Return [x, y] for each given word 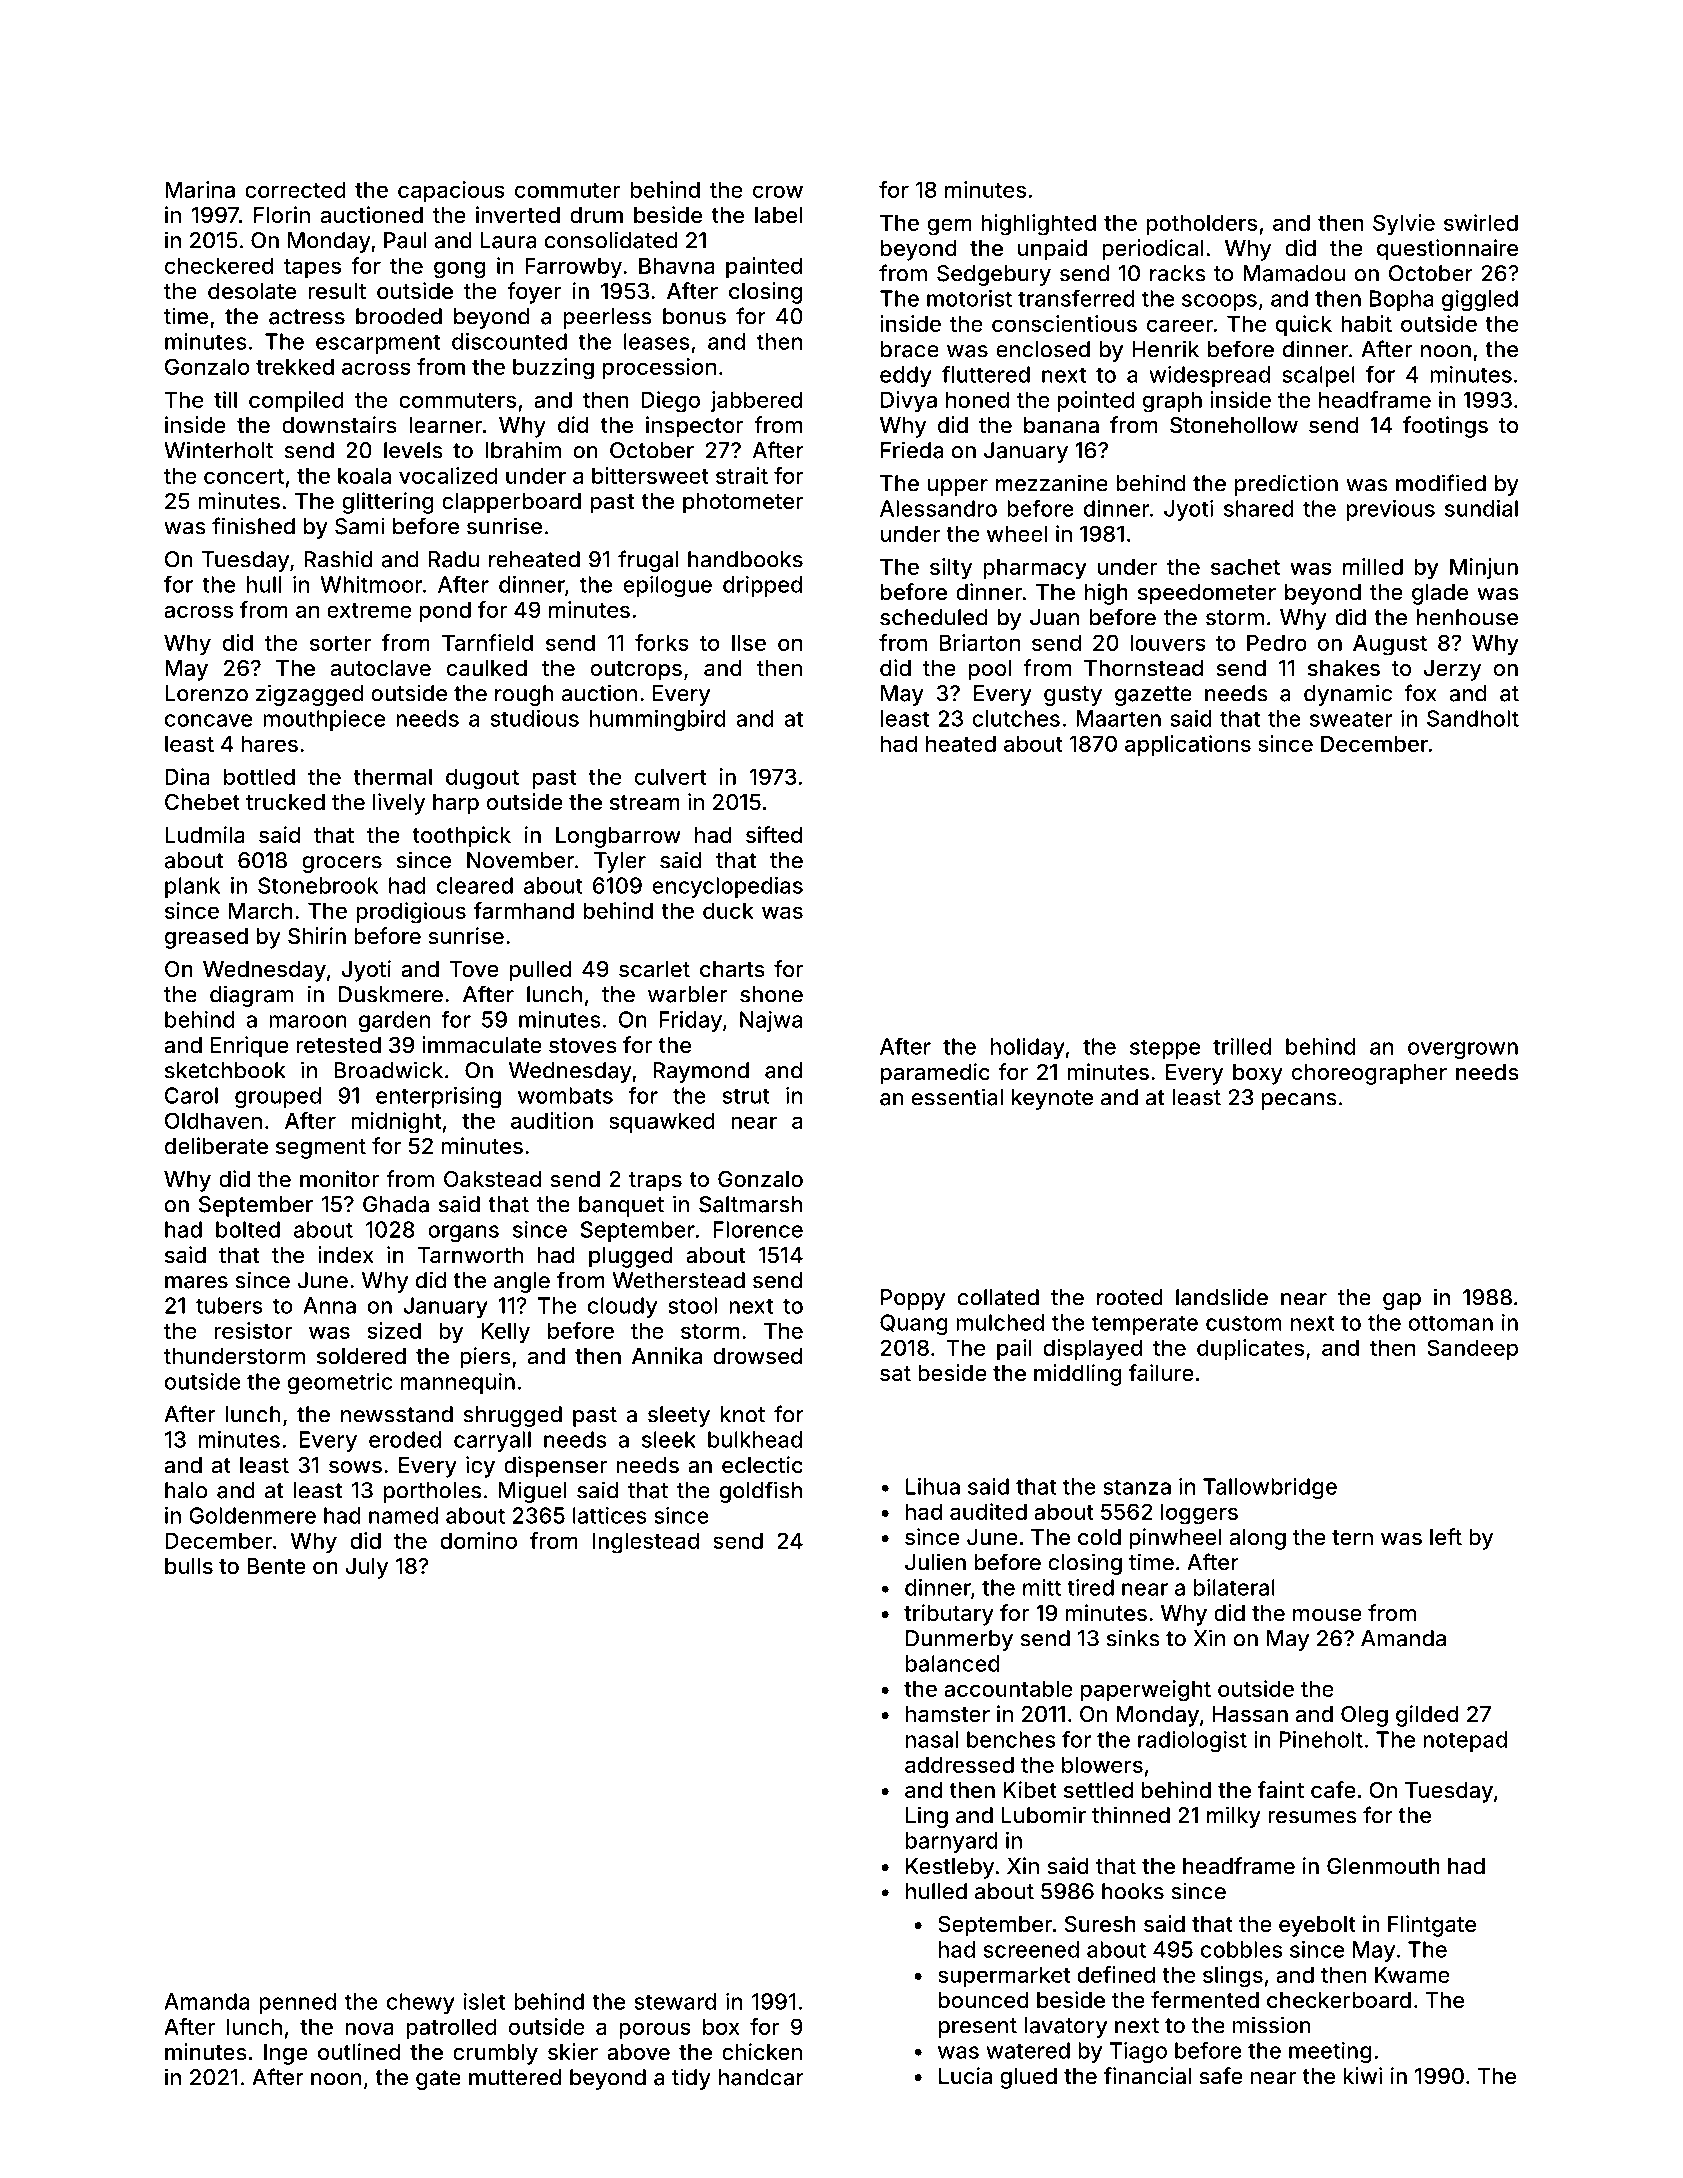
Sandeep [1472, 1349]
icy [480, 1467]
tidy [691, 2079]
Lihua [933, 1486]
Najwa [771, 1021]
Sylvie [1404, 225]
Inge [286, 2054]
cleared [475, 885]
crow [778, 191]
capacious [451, 191]
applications [1188, 745]
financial [1147, 2076]
